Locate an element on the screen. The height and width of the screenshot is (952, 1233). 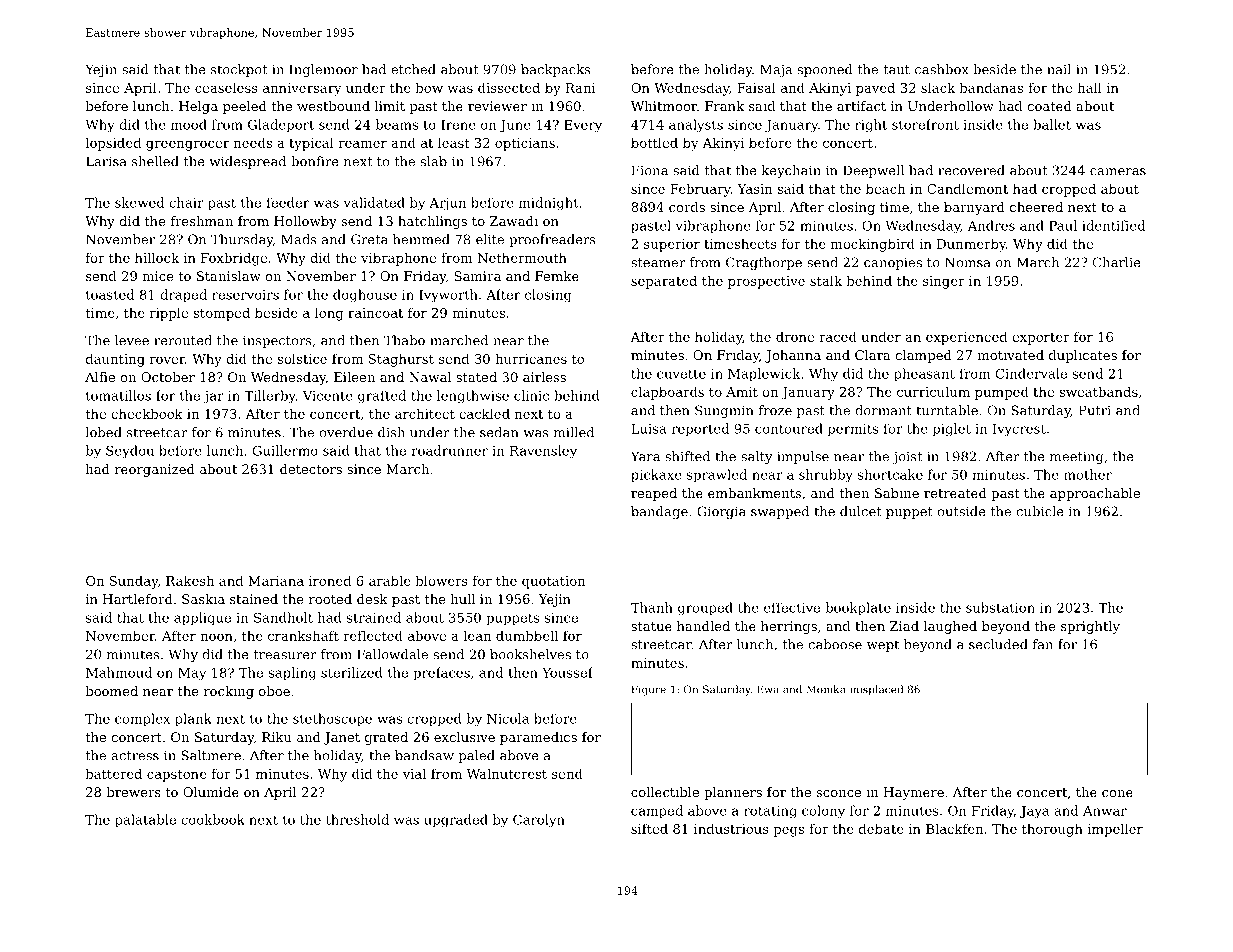
ballet is located at coordinates (1052, 124).
